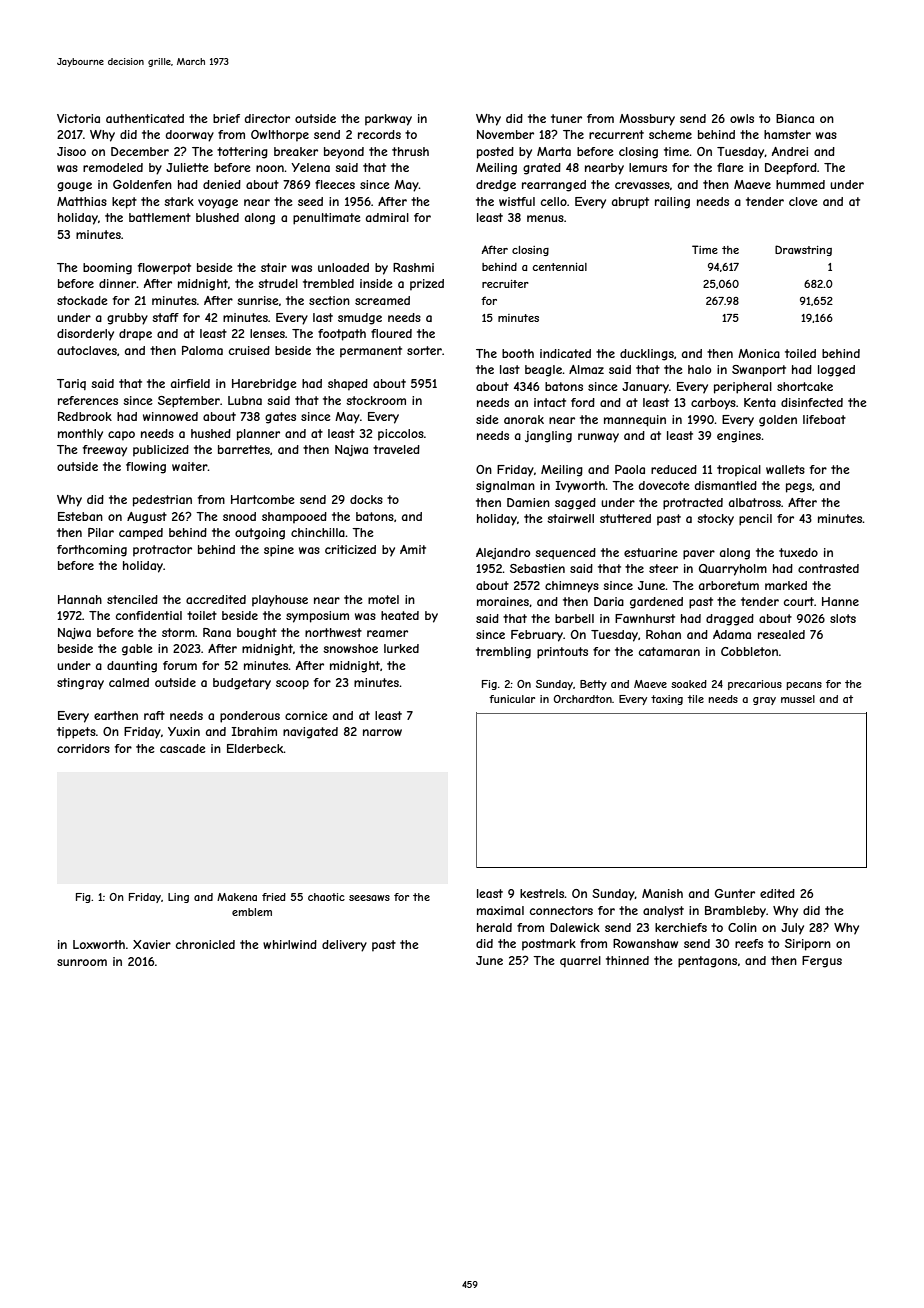  I want to click on September, so click(189, 402).
